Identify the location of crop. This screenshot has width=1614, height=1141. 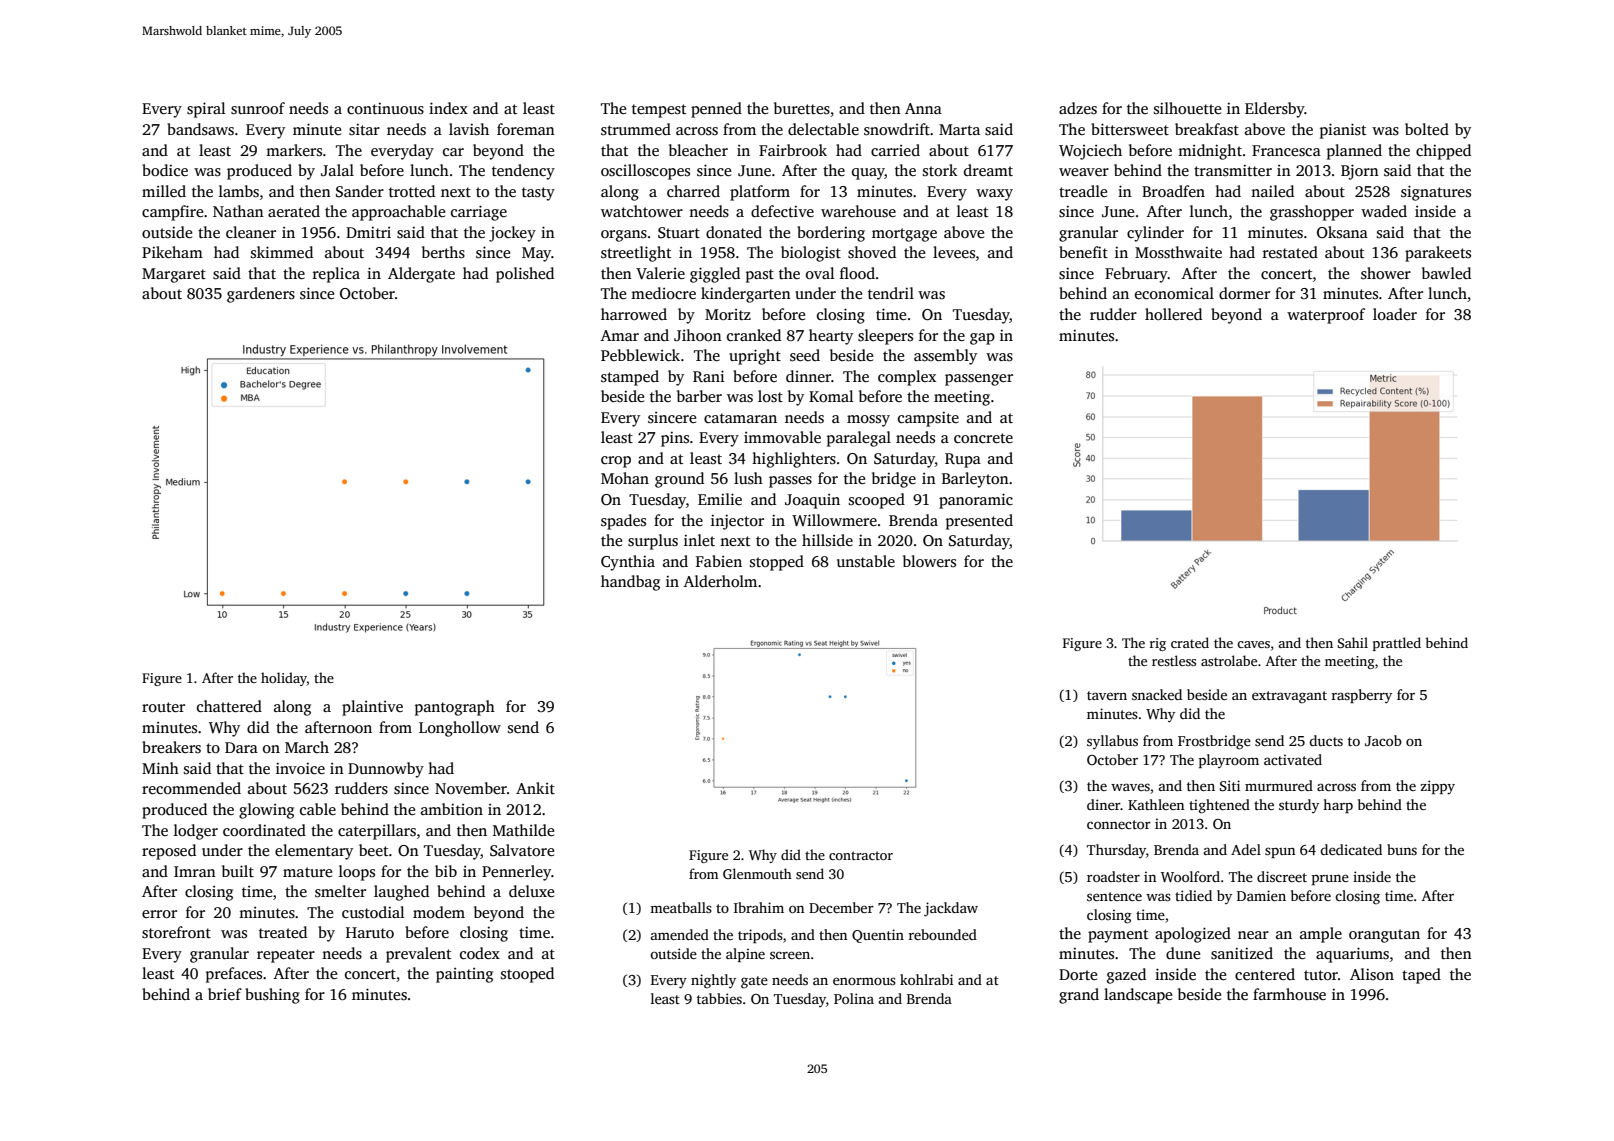
(616, 462).
